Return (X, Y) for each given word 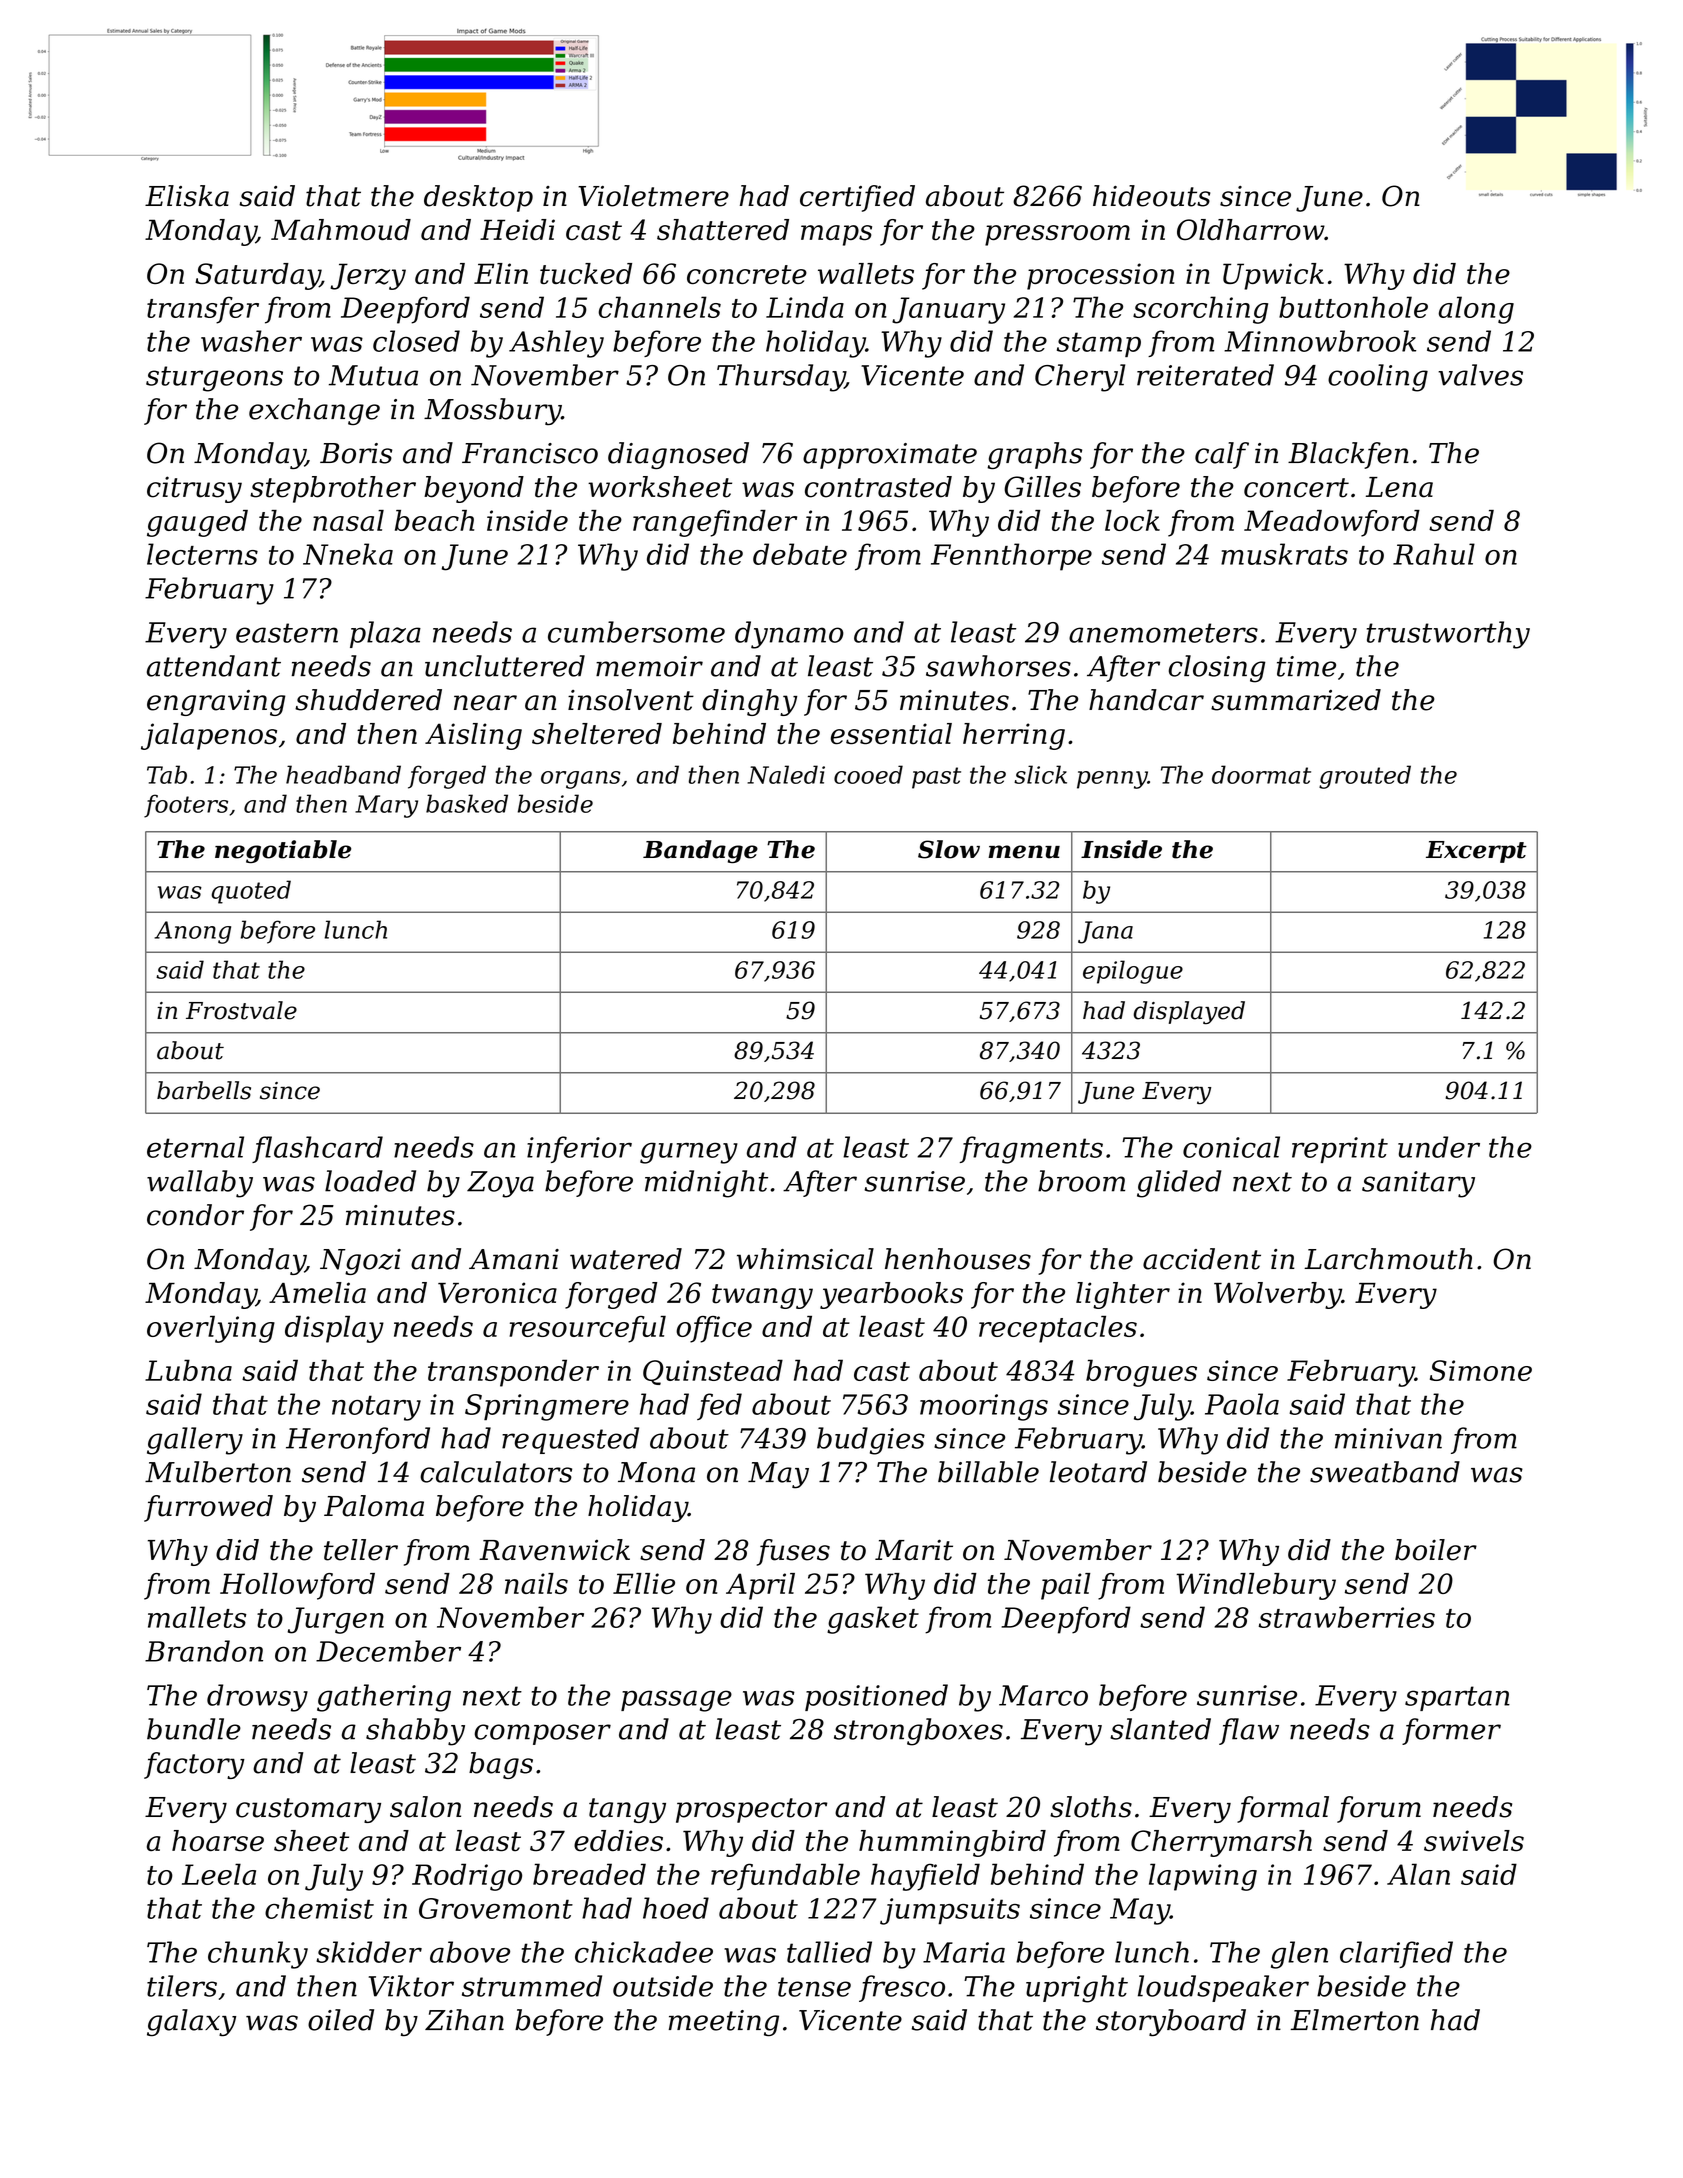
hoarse (218, 1841)
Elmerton (1355, 2020)
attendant (214, 666)
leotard (1098, 1472)
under (1439, 1147)
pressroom (1057, 235)
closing (1217, 669)
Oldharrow (1250, 230)
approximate (890, 456)
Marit (914, 1550)
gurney (689, 1153)
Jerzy (368, 276)
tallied (829, 1952)
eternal (195, 1147)
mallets (197, 1617)
